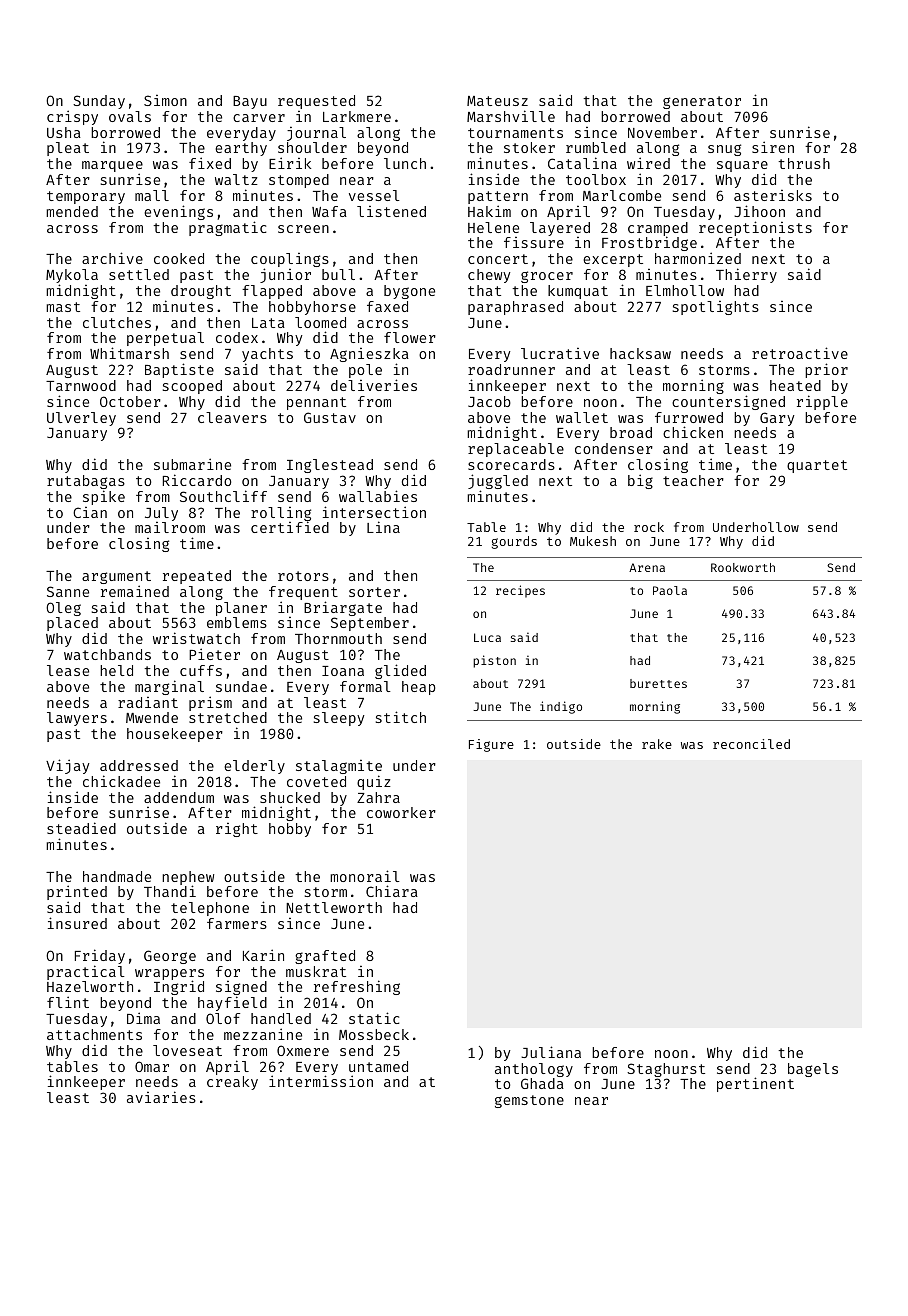  What do you see at coordinates (511, 369) in the screenshot?
I see `roadrunner` at bounding box center [511, 369].
